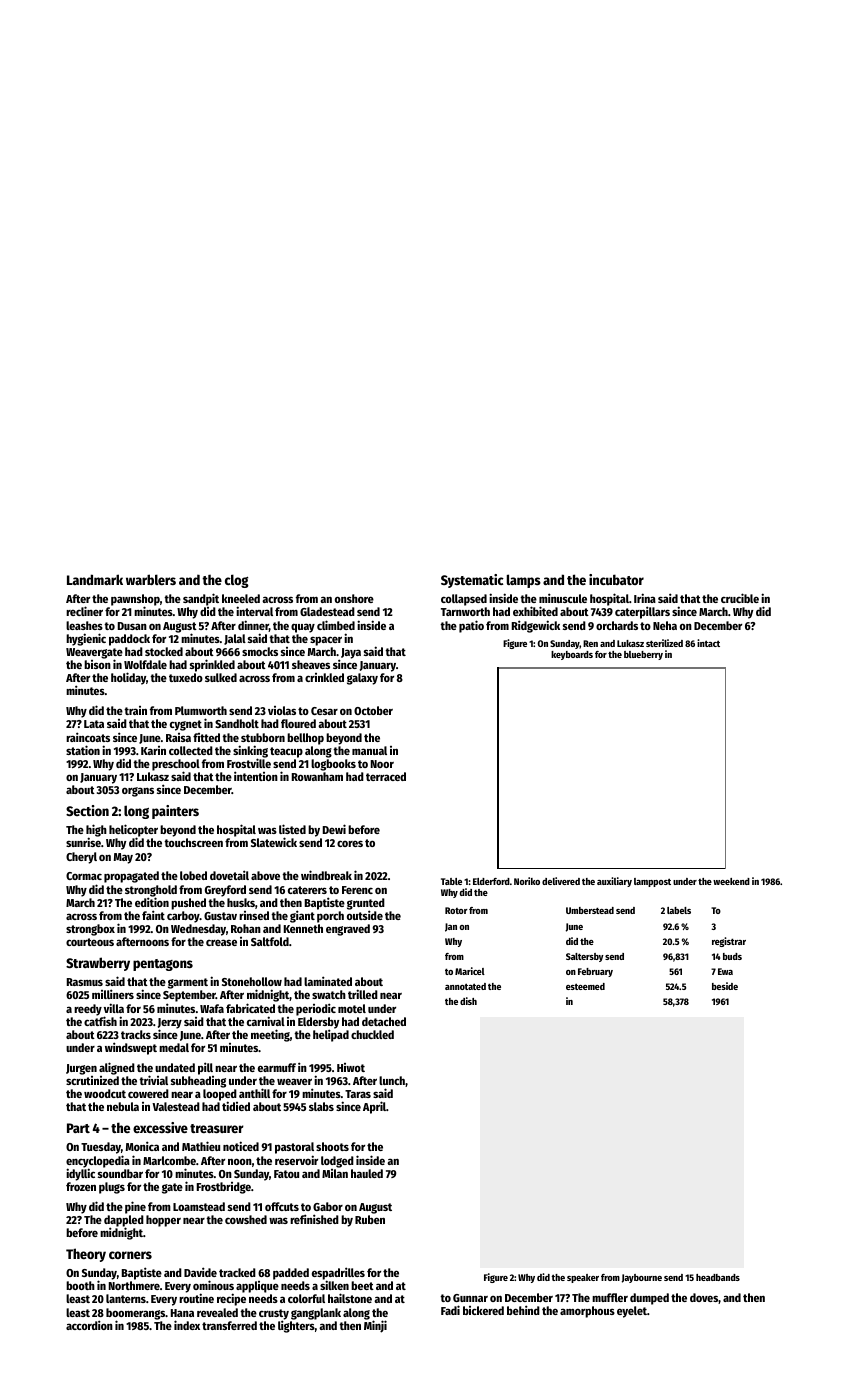  Describe the element at coordinates (718, 1277) in the document. I see `headbands` at that location.
